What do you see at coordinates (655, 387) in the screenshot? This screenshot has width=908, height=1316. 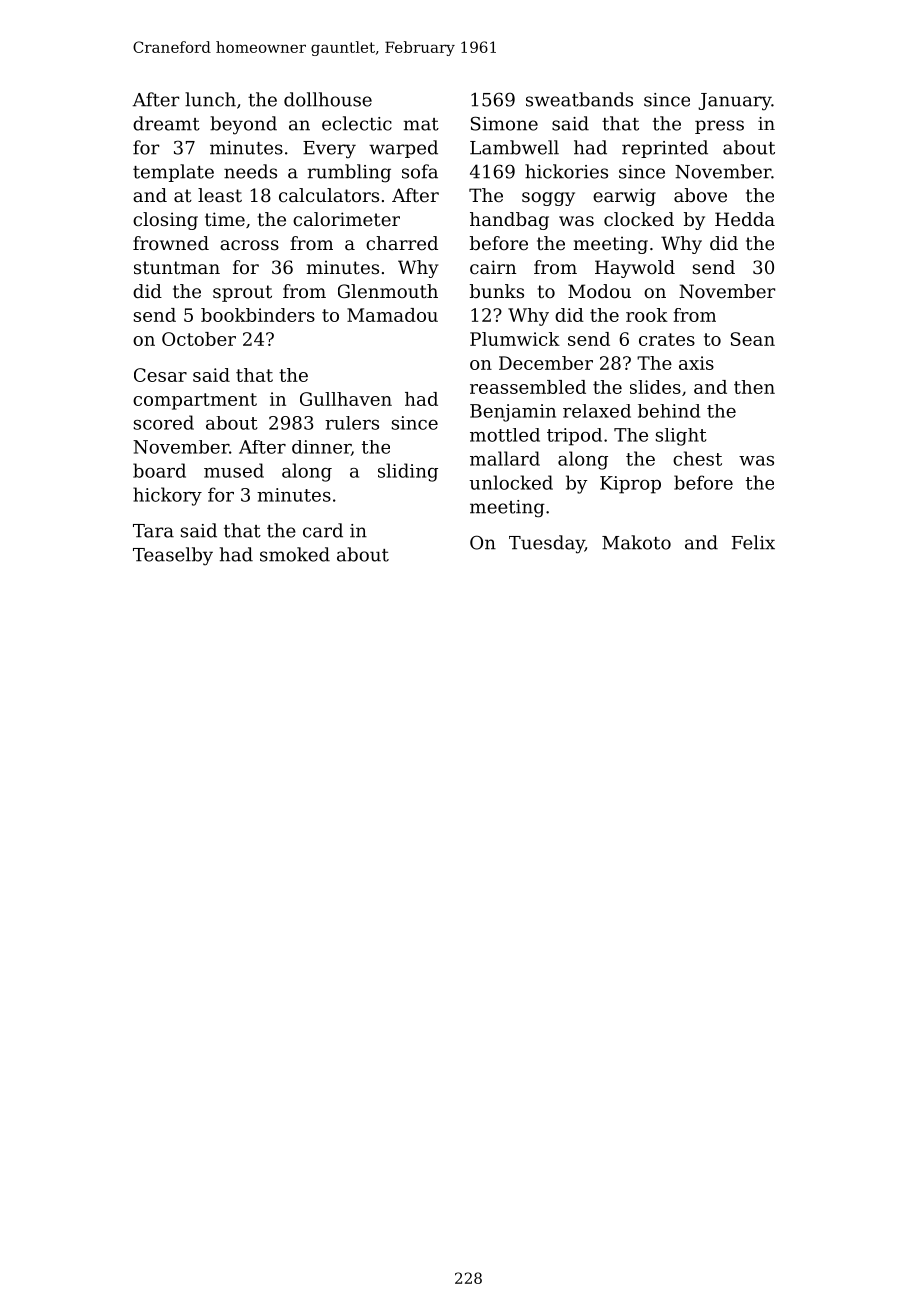 I see `slides` at bounding box center [655, 387].
